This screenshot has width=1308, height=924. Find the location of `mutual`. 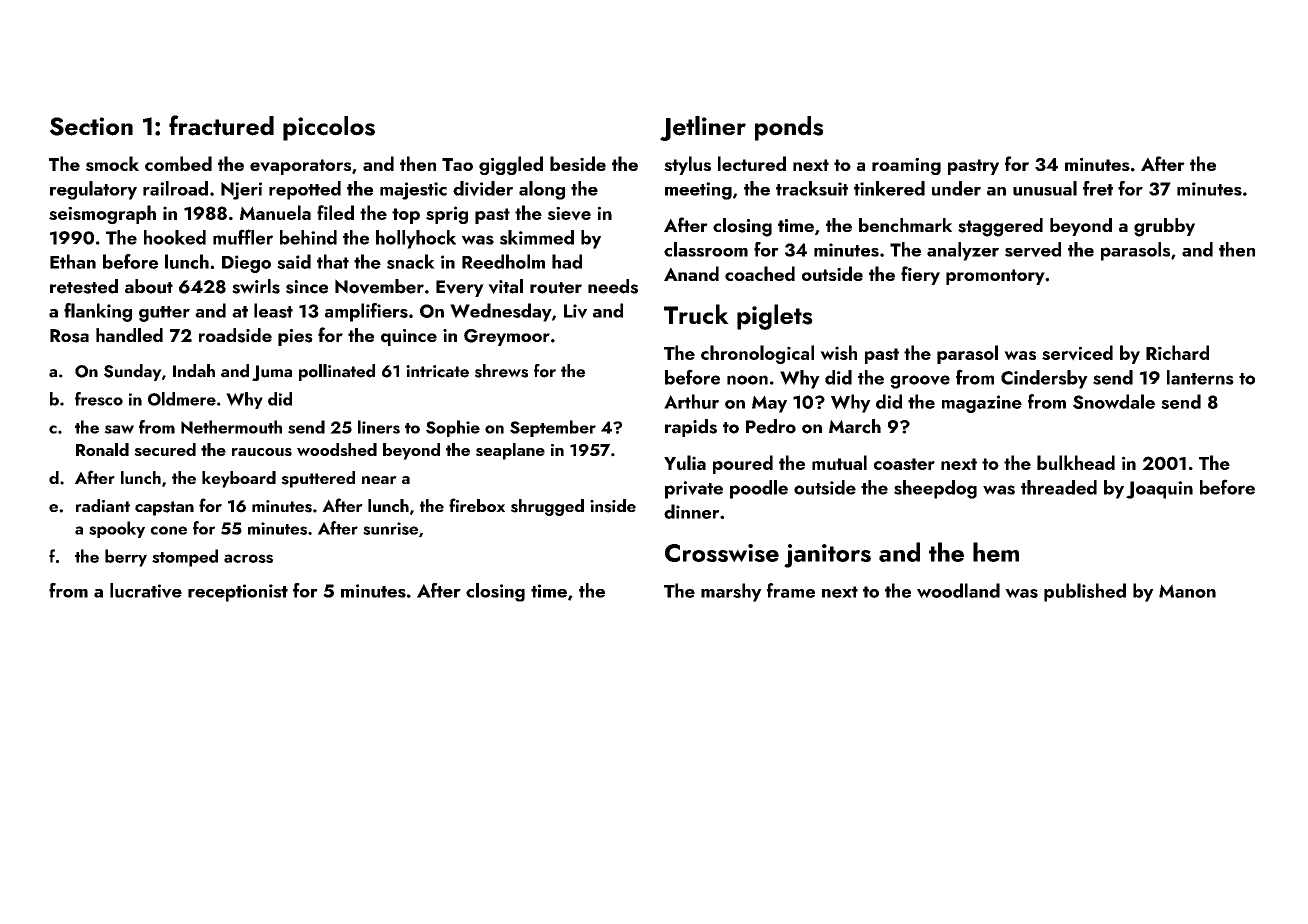

mutual is located at coordinates (839, 462).
